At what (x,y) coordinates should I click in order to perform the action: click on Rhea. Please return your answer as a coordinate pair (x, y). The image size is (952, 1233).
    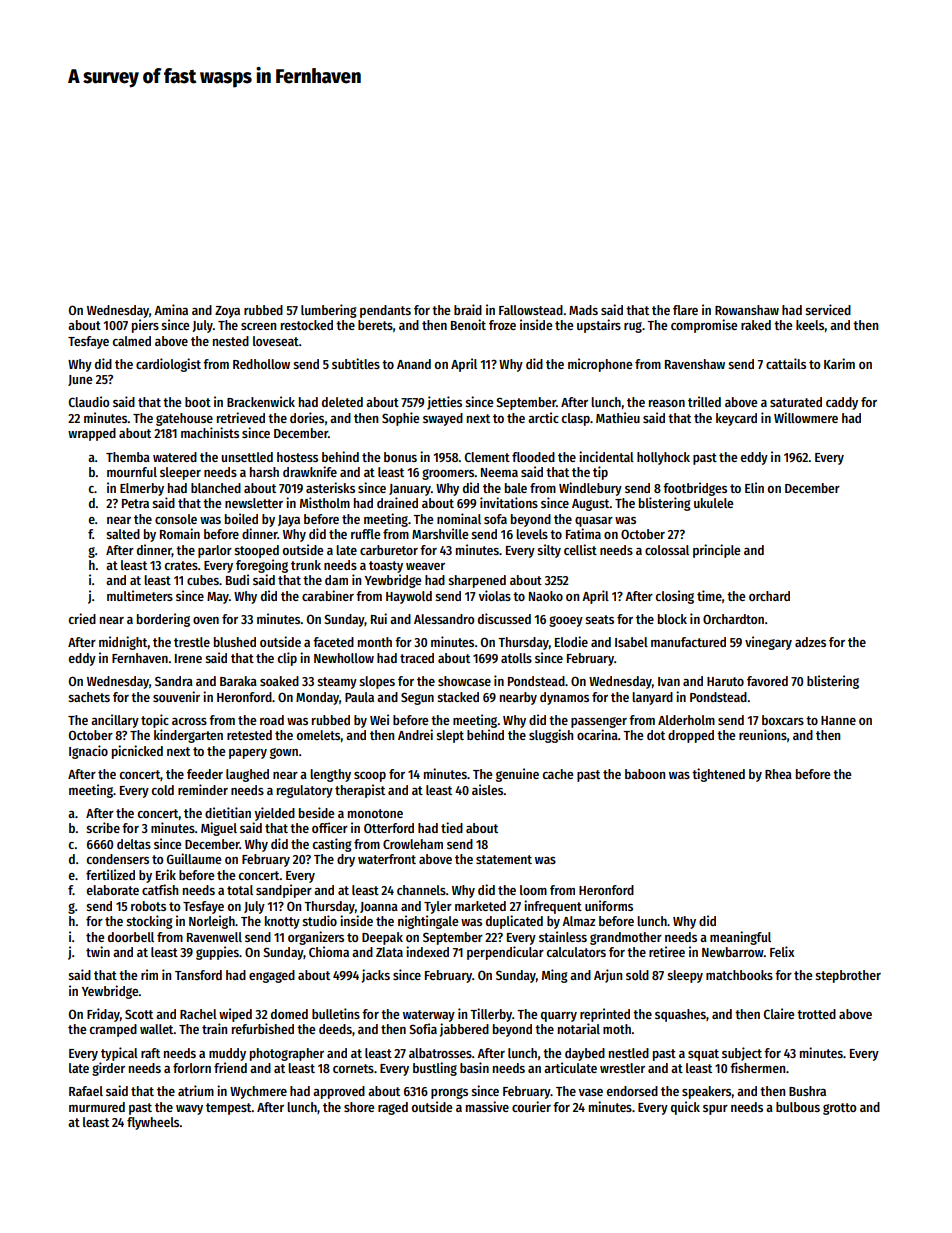
    Looking at the image, I should click on (778, 774).
